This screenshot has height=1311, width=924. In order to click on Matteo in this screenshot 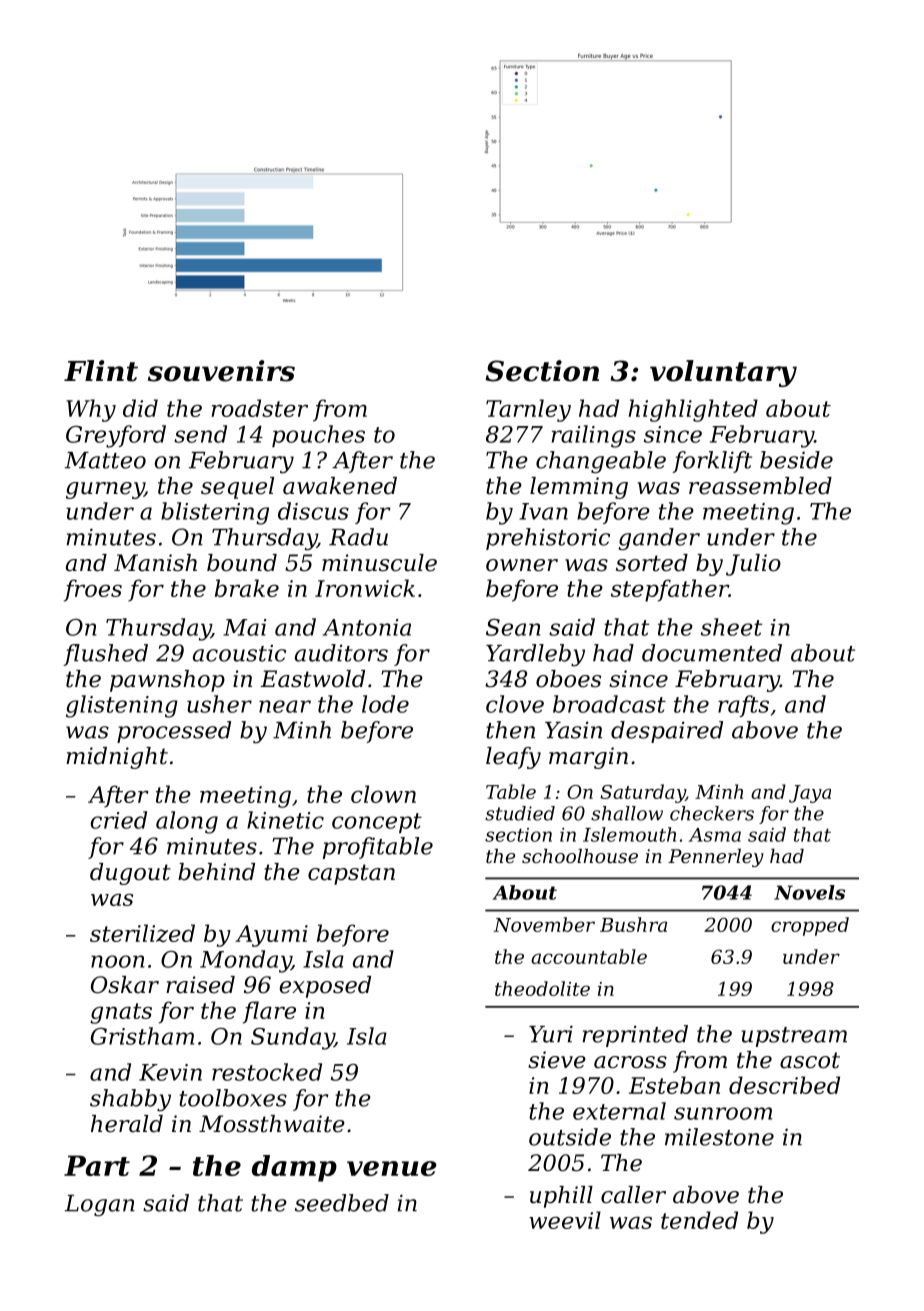, I will do `click(105, 460)`.
